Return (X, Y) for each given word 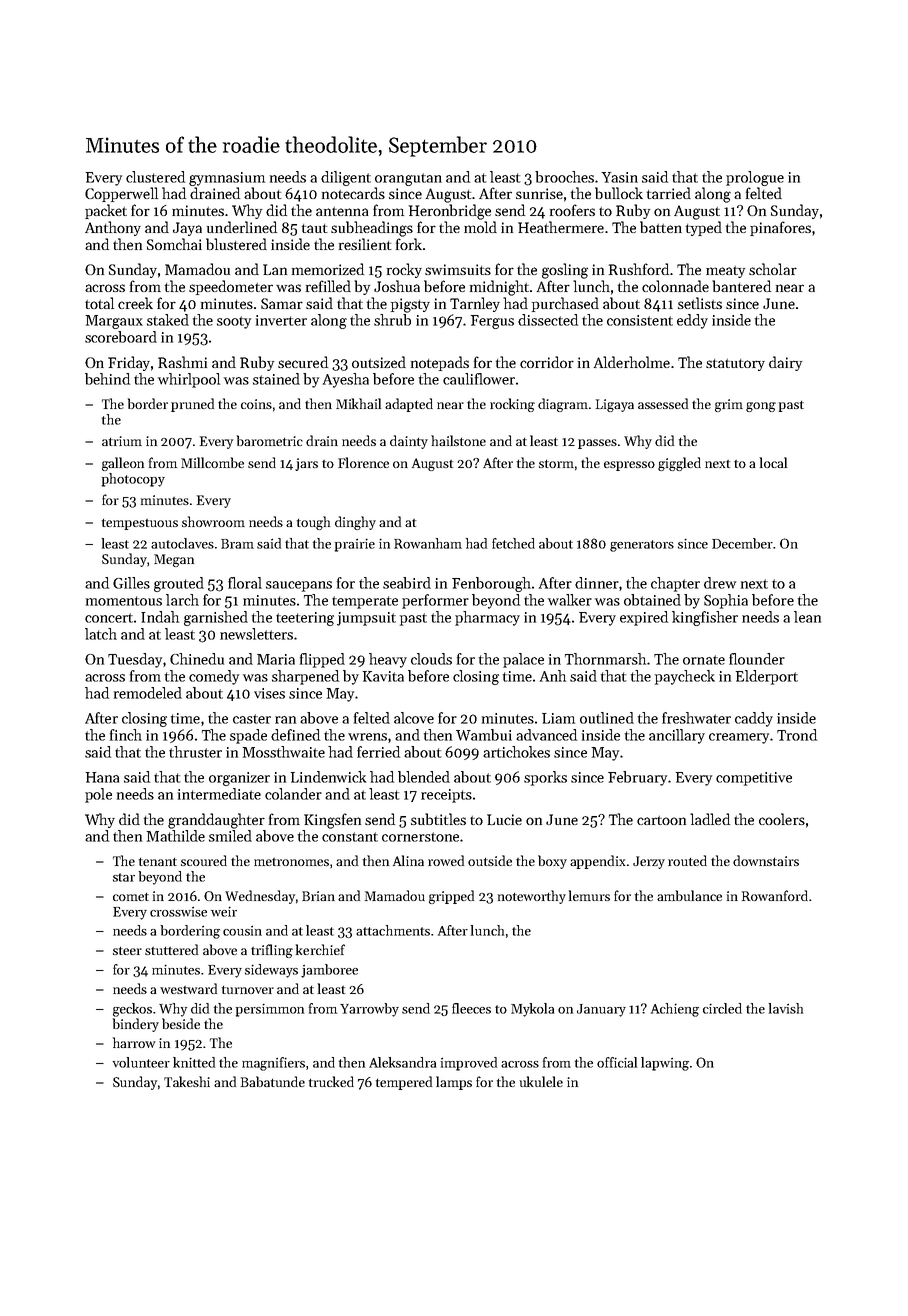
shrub (392, 320)
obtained (652, 600)
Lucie (504, 819)
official (617, 1062)
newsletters (256, 634)
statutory (735, 365)
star (124, 877)
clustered (155, 177)
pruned (192, 405)
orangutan (408, 179)
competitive (754, 779)
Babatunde (273, 1081)
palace (523, 660)
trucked (331, 1081)
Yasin (620, 177)
